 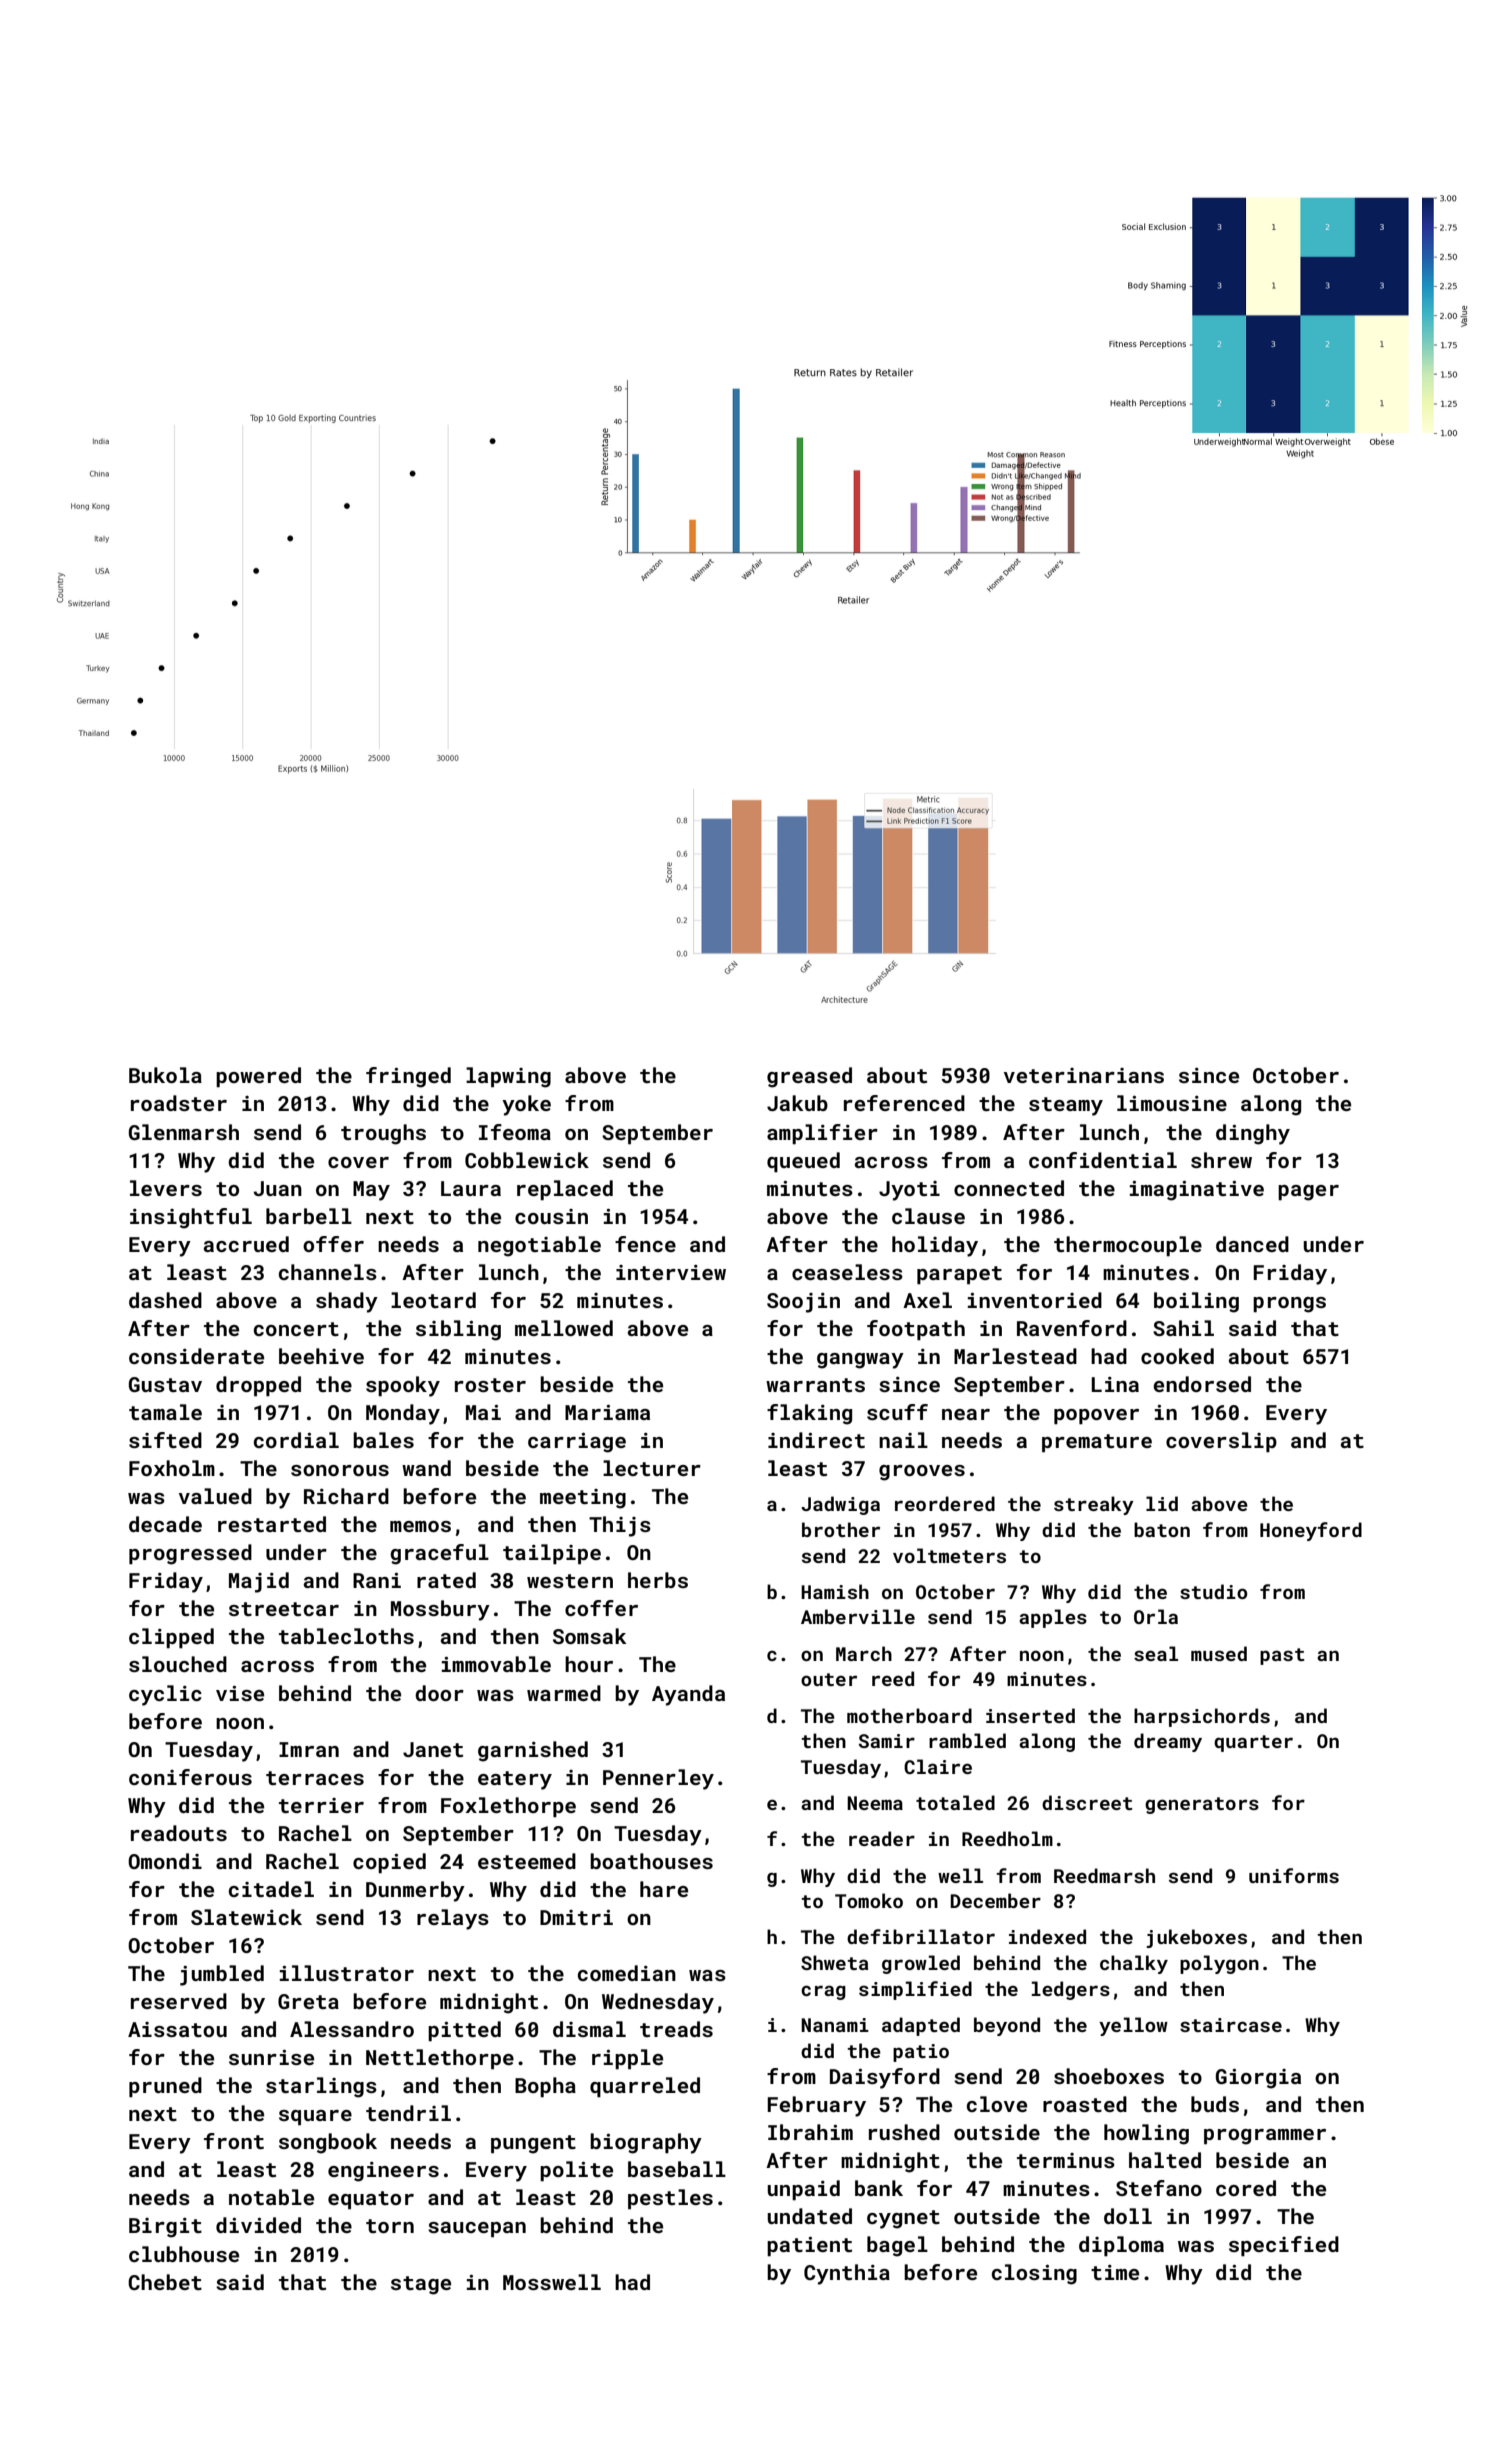 I want to click on closing, so click(x=1034, y=2274).
